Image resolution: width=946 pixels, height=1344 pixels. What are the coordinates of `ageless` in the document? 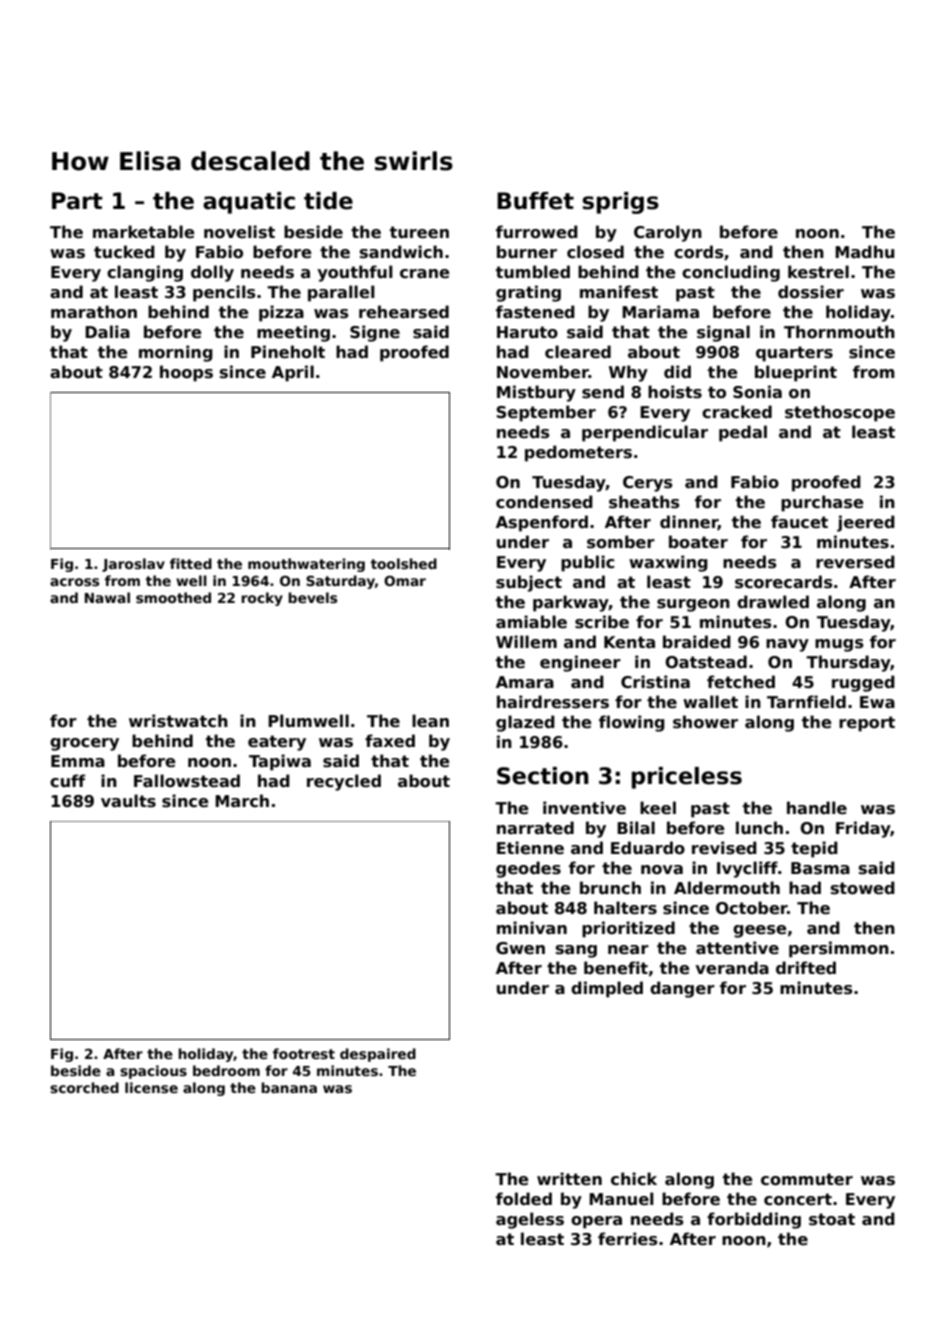 It's located at (530, 1220).
